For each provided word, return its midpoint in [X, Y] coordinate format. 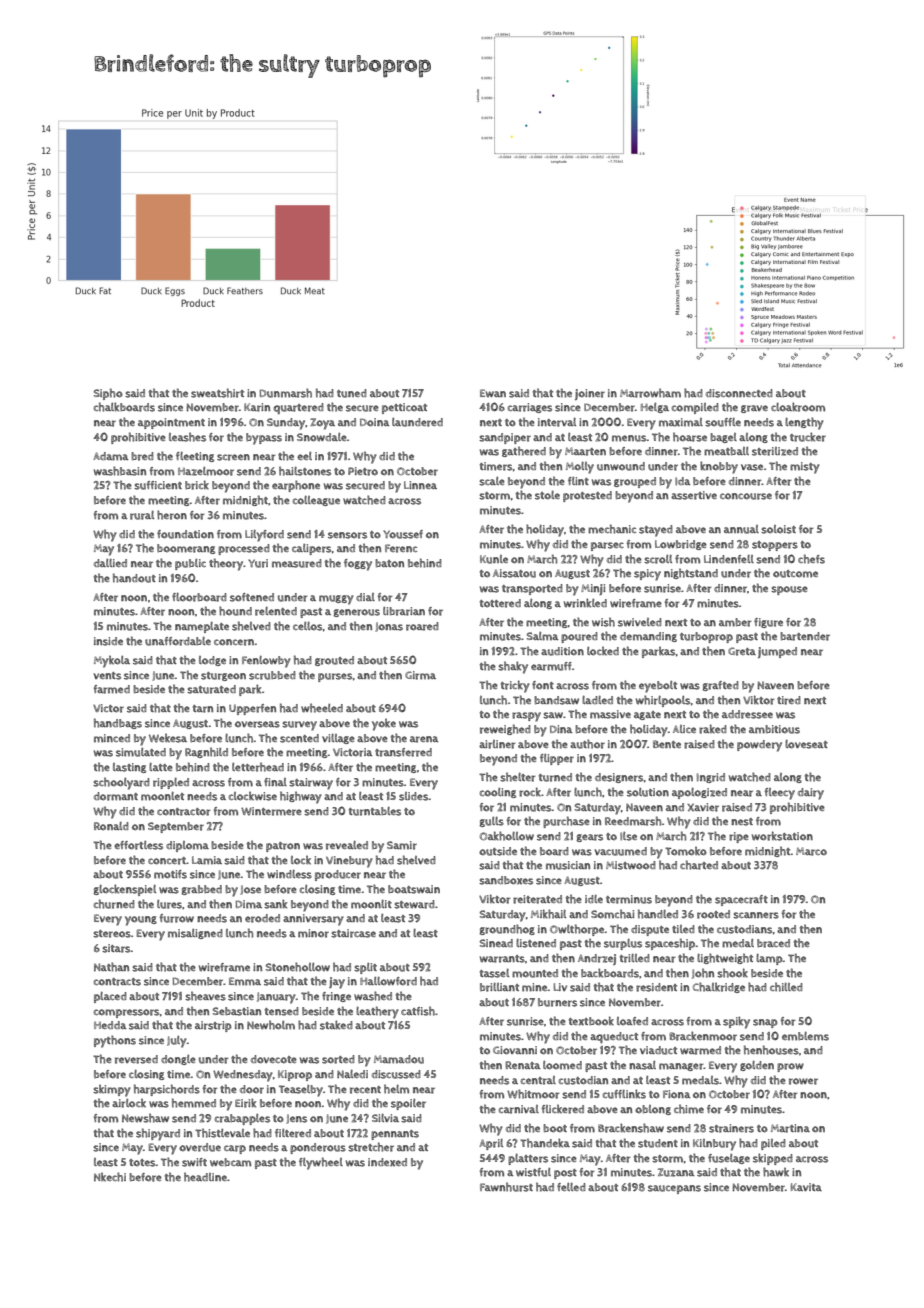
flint [578, 481]
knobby [719, 467]
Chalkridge [719, 987]
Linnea [420, 485]
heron [172, 515]
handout [134, 578]
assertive [694, 495]
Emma [245, 981]
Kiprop [295, 1075]
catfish [418, 1011]
